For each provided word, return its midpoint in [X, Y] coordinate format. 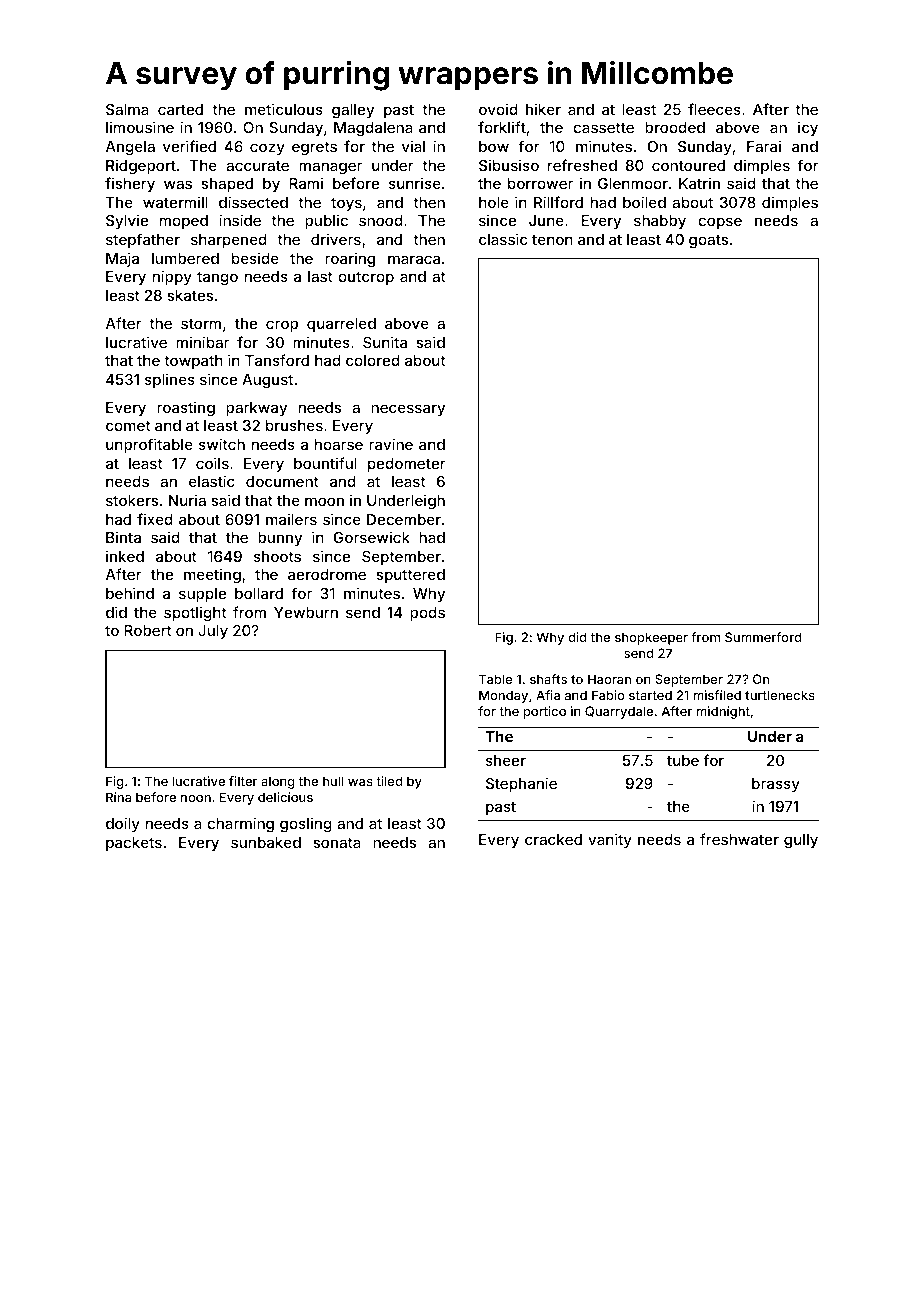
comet [128, 426]
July [213, 632]
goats [708, 241]
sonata [337, 843]
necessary [408, 410]
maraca [414, 259]
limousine [140, 127]
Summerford [763, 637]
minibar [202, 342]
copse [720, 223]
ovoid [498, 109]
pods [427, 614]
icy [808, 128]
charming [240, 824]
